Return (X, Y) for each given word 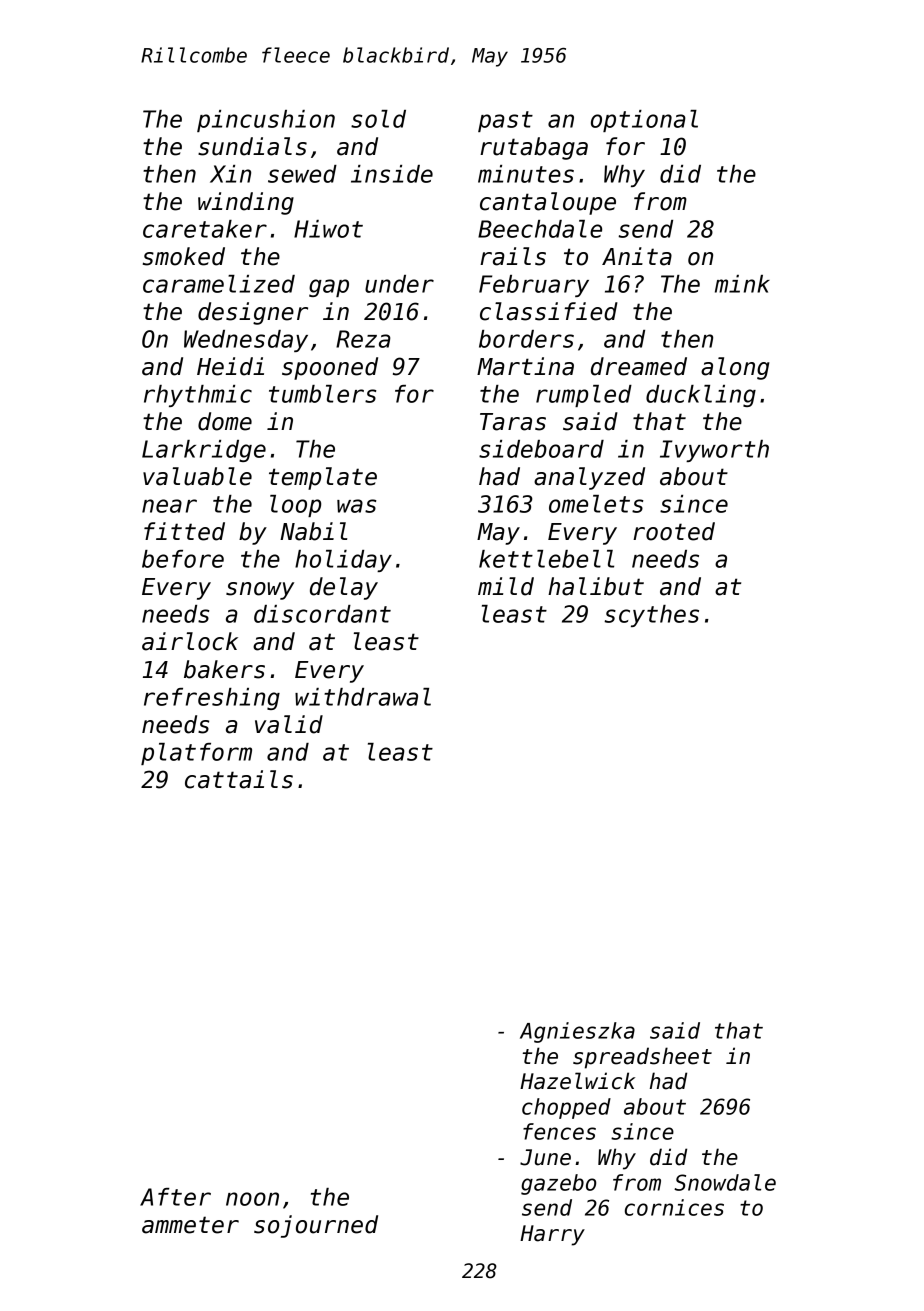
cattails (239, 779)
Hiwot (328, 229)
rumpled (584, 396)
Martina (525, 366)
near (169, 506)
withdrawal (363, 697)
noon (252, 1199)
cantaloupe (548, 203)
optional (644, 121)
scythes (651, 616)
